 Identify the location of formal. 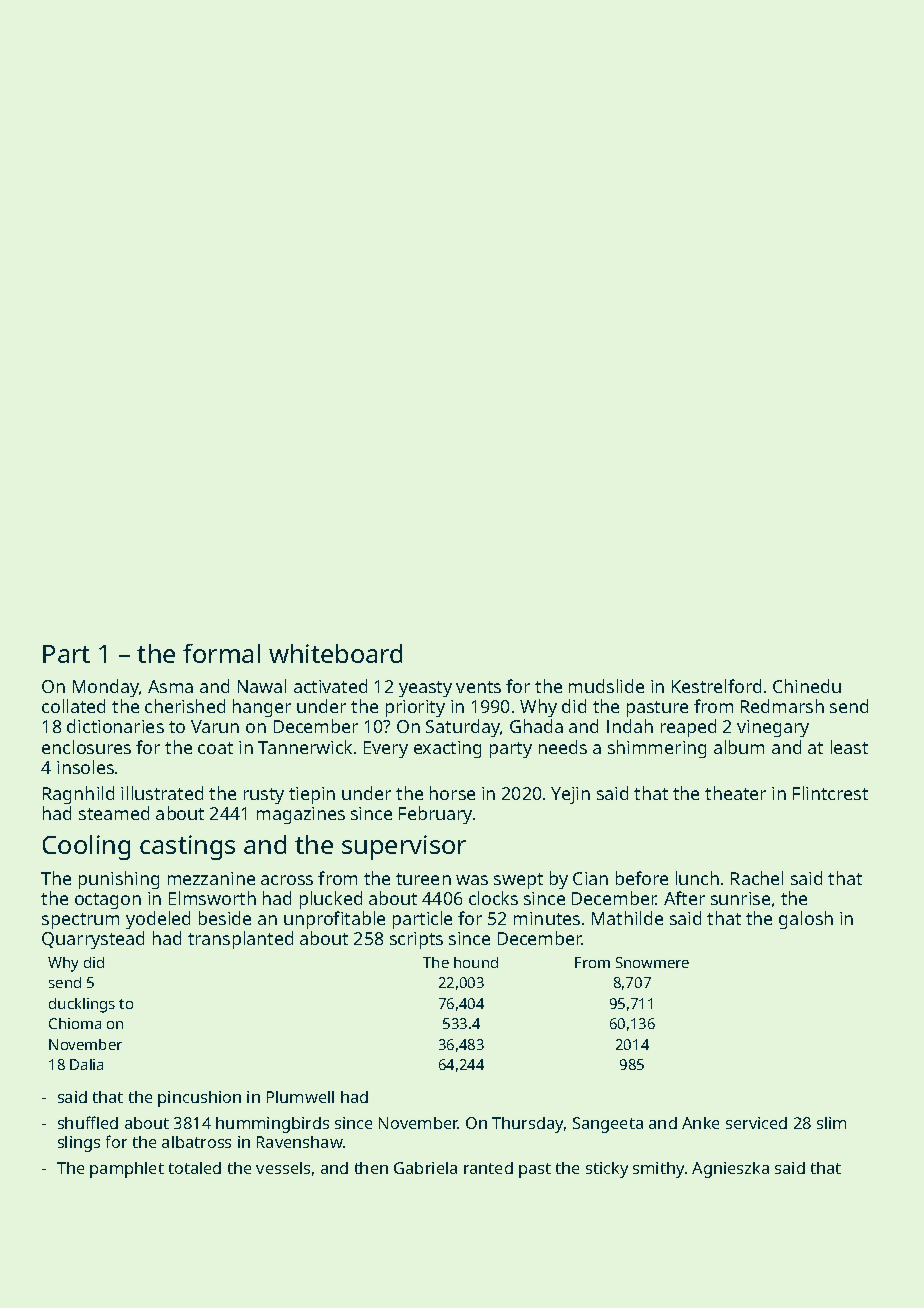
(221, 653).
